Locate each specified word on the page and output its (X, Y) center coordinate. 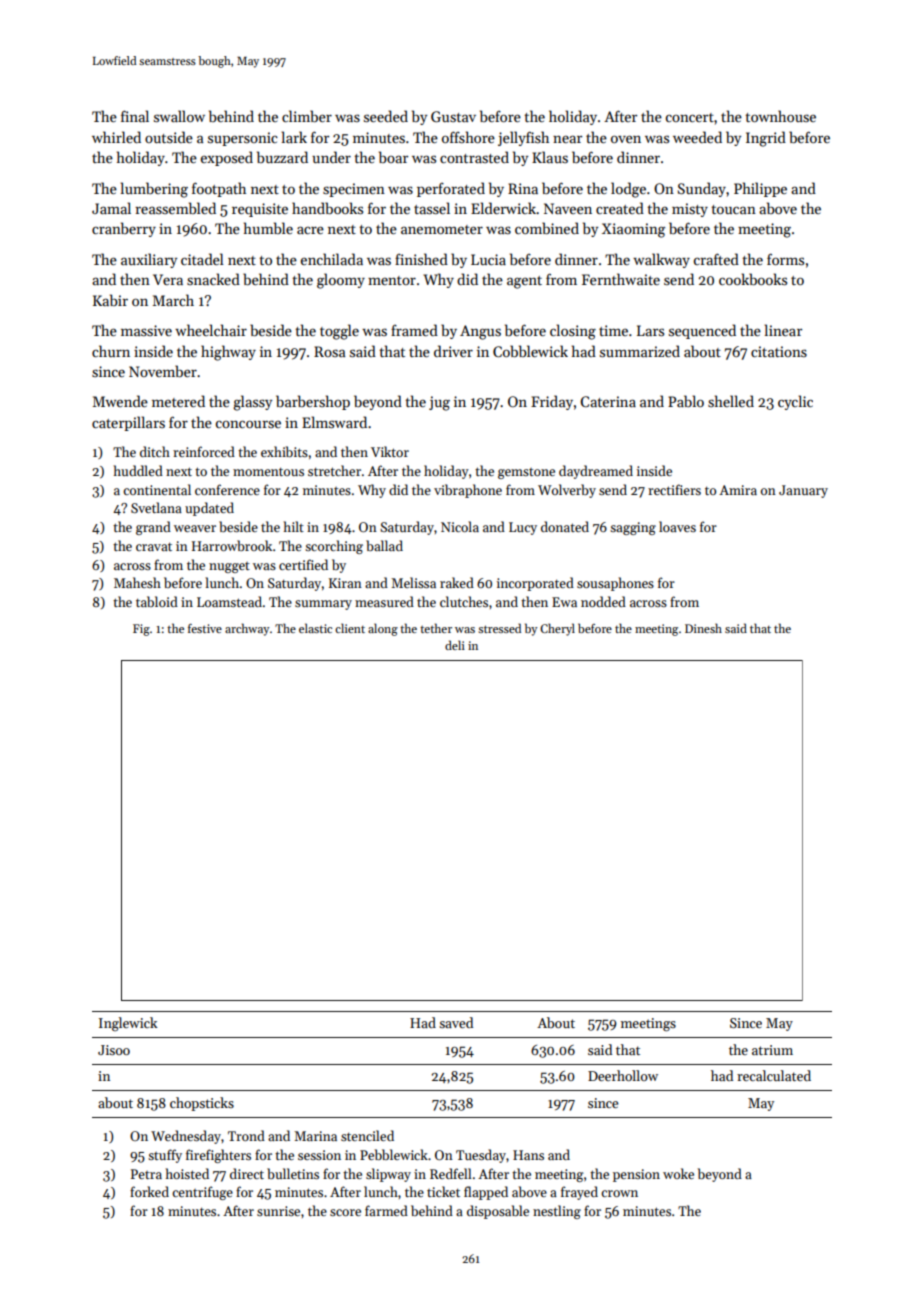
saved (456, 1022)
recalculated (774, 1075)
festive (205, 628)
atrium (772, 1050)
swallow (179, 116)
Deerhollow (623, 1075)
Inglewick (128, 1024)
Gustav (453, 116)
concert (690, 117)
